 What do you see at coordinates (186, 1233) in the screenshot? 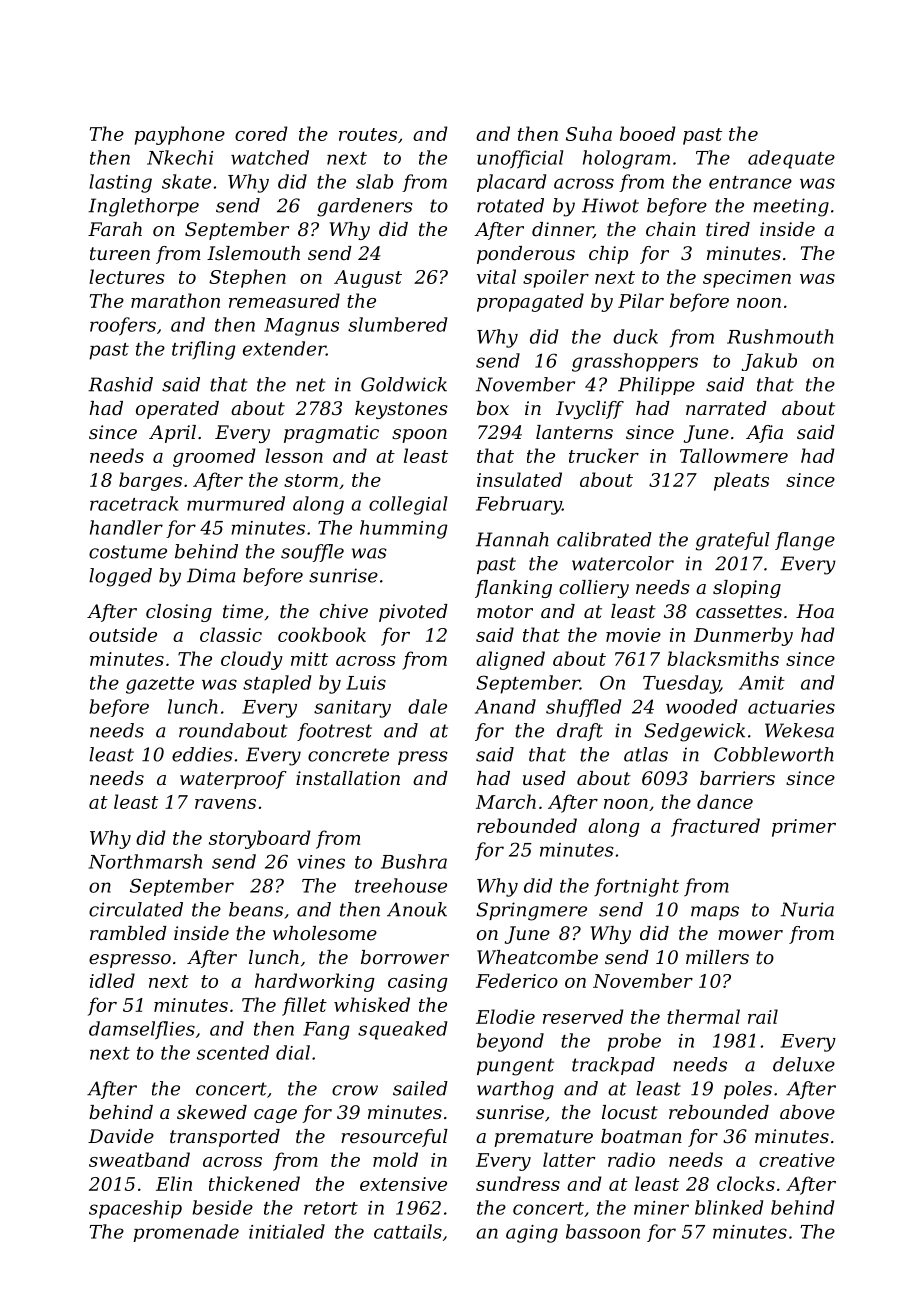
I see `promenade` at bounding box center [186, 1233].
